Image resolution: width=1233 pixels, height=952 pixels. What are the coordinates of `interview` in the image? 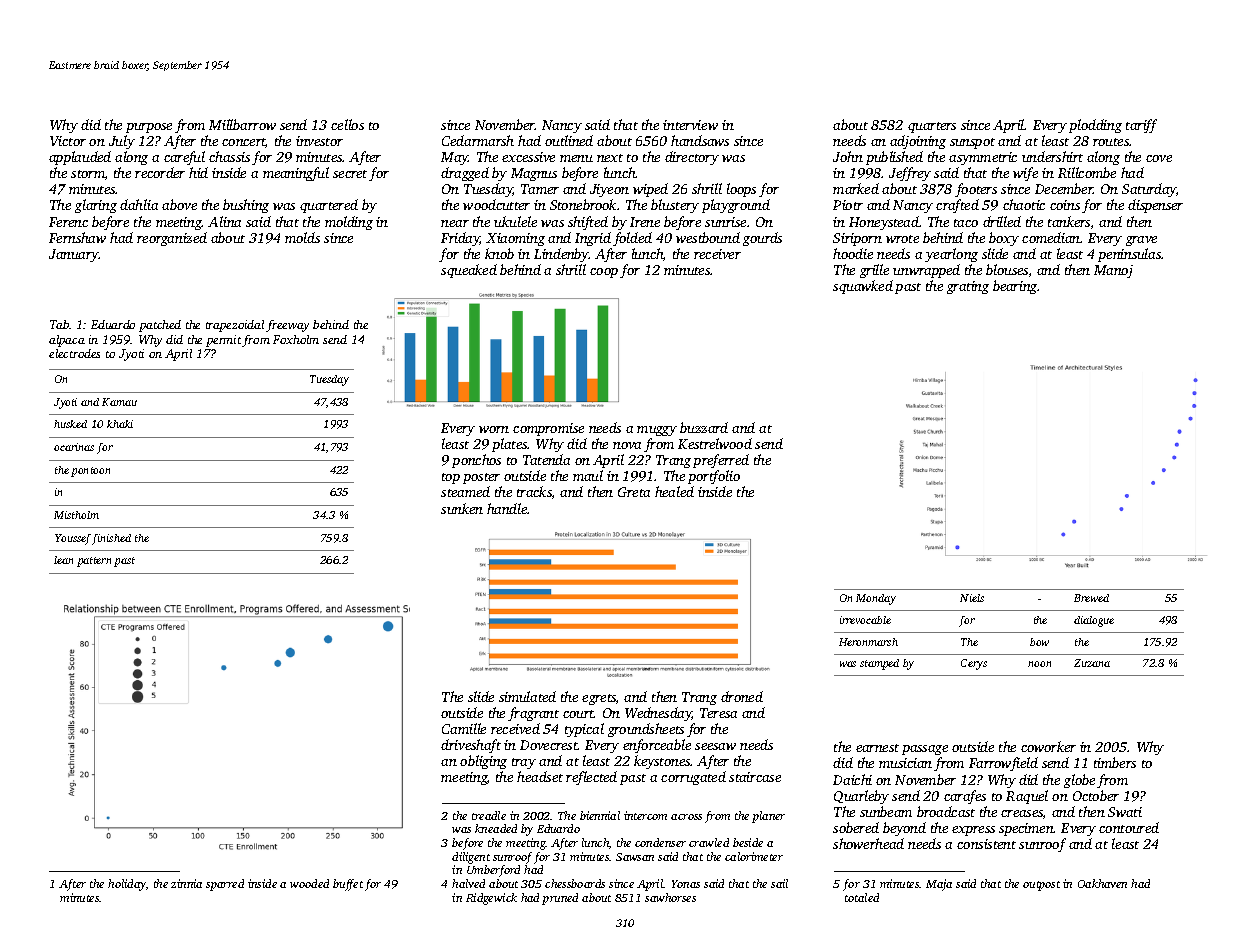 It's located at (690, 125).
